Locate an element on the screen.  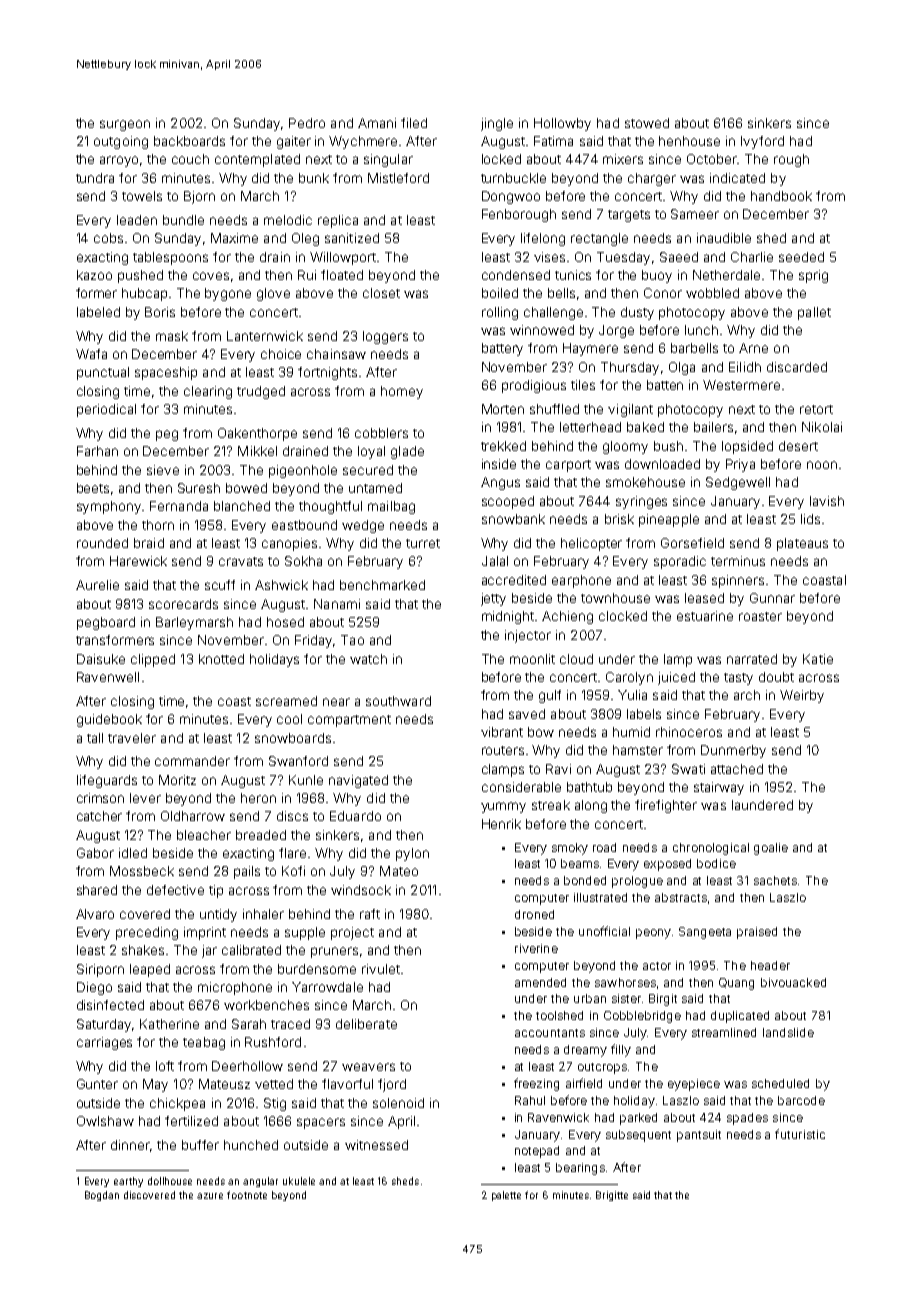
bunk is located at coordinates (314, 178).
